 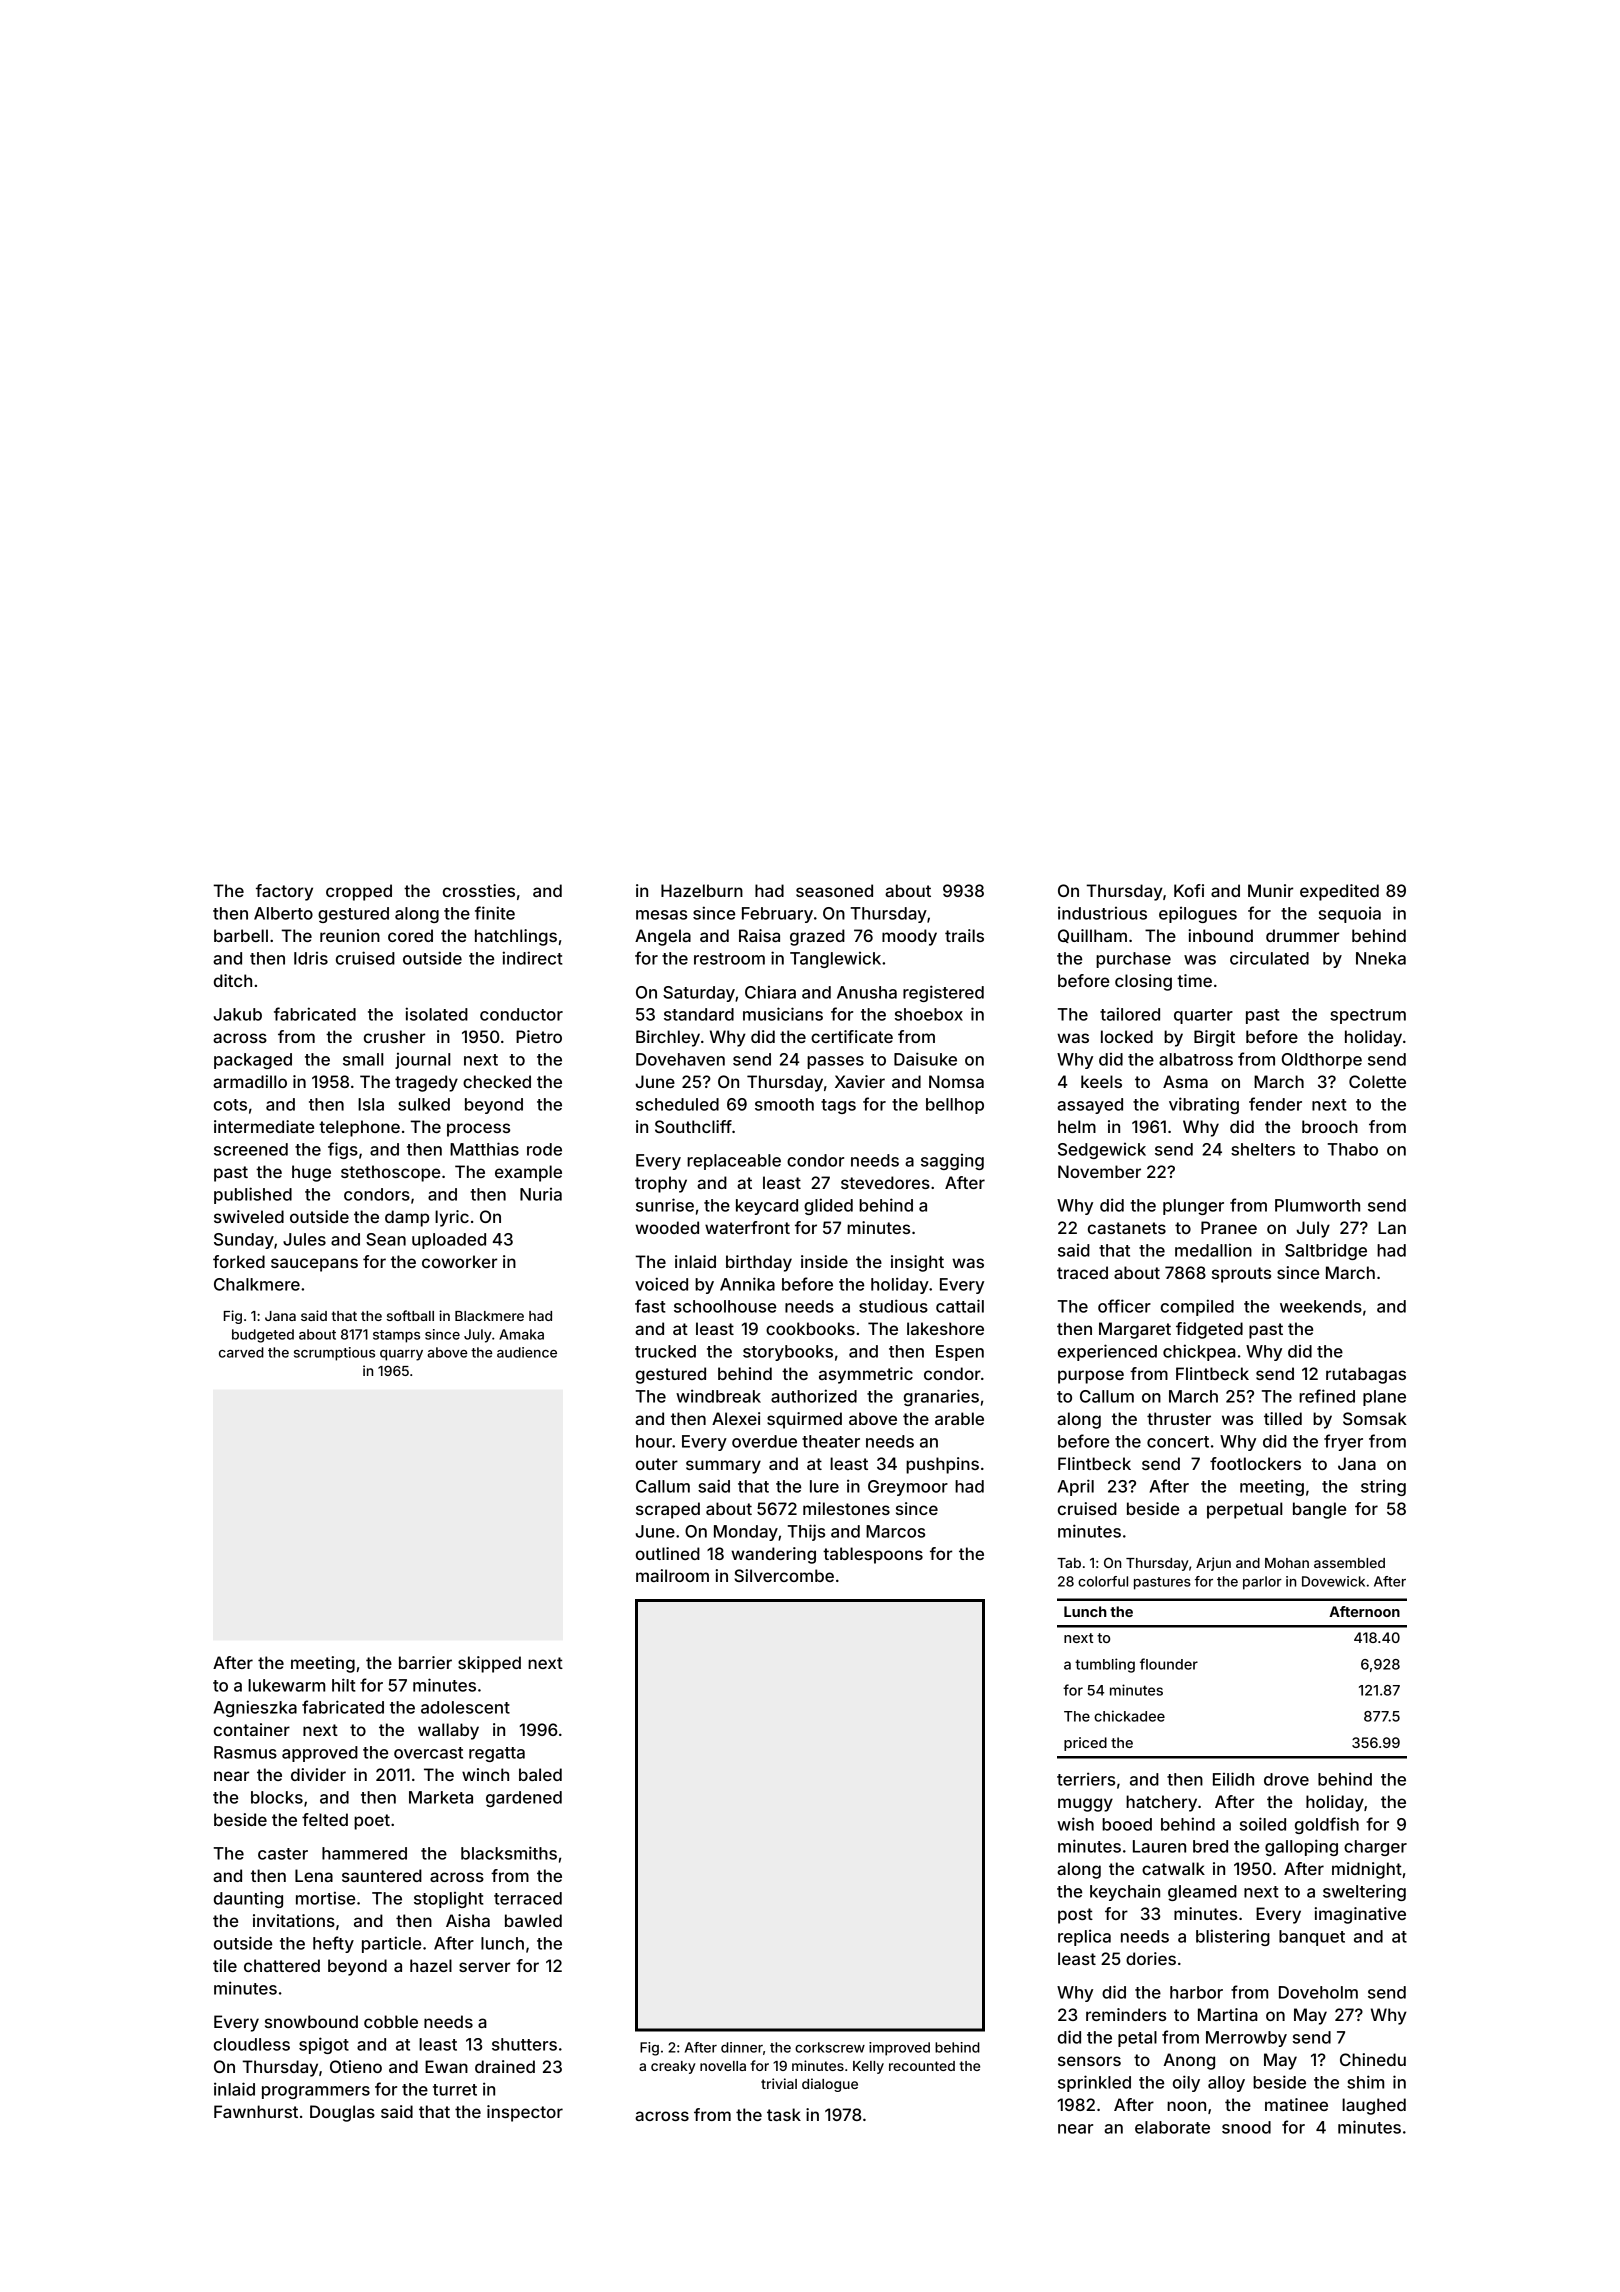 I want to click on cobble, so click(x=391, y=2021).
